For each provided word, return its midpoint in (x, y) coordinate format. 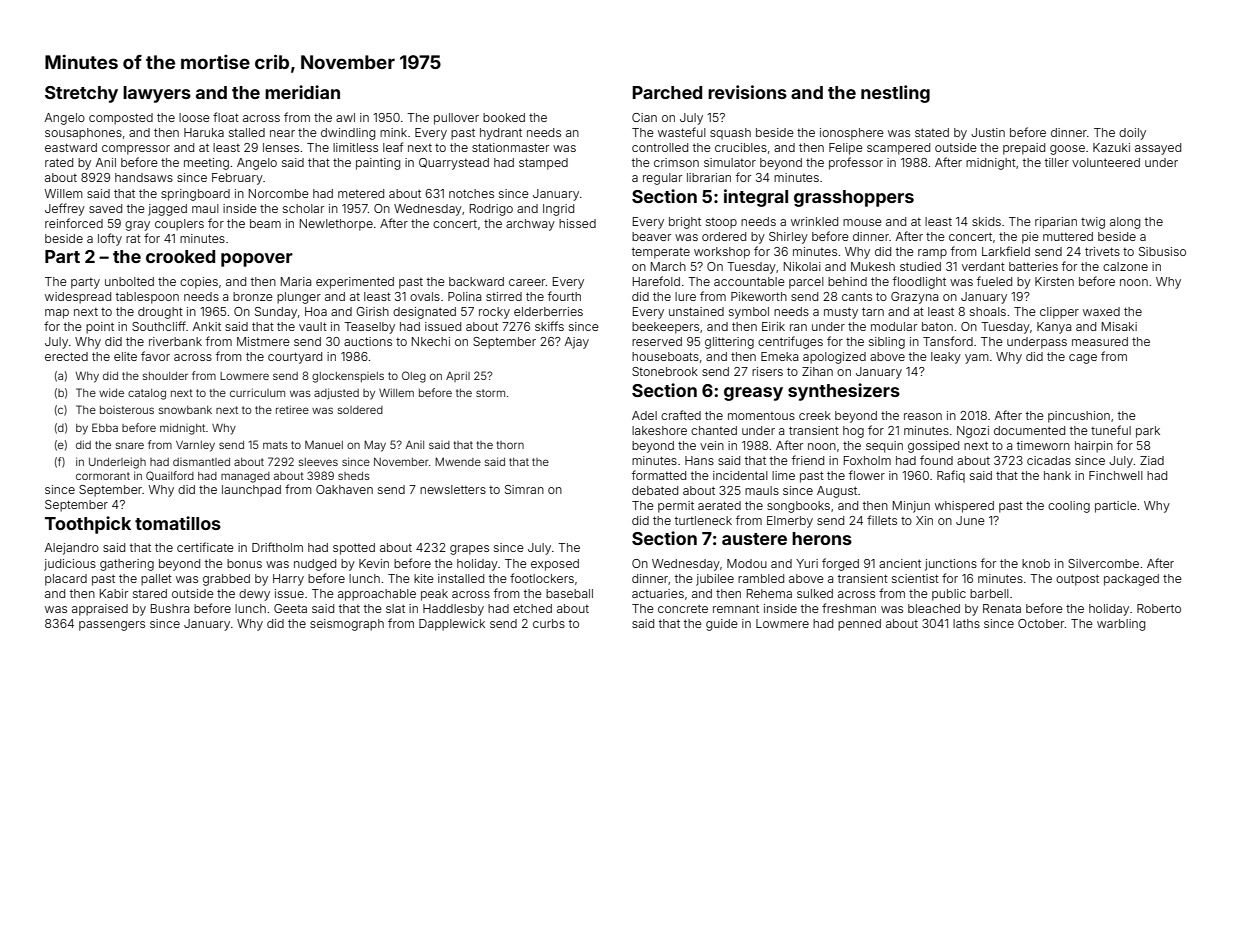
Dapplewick (452, 625)
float (226, 117)
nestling (895, 94)
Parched (667, 92)
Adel (644, 415)
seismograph (347, 625)
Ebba (105, 427)
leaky (946, 358)
